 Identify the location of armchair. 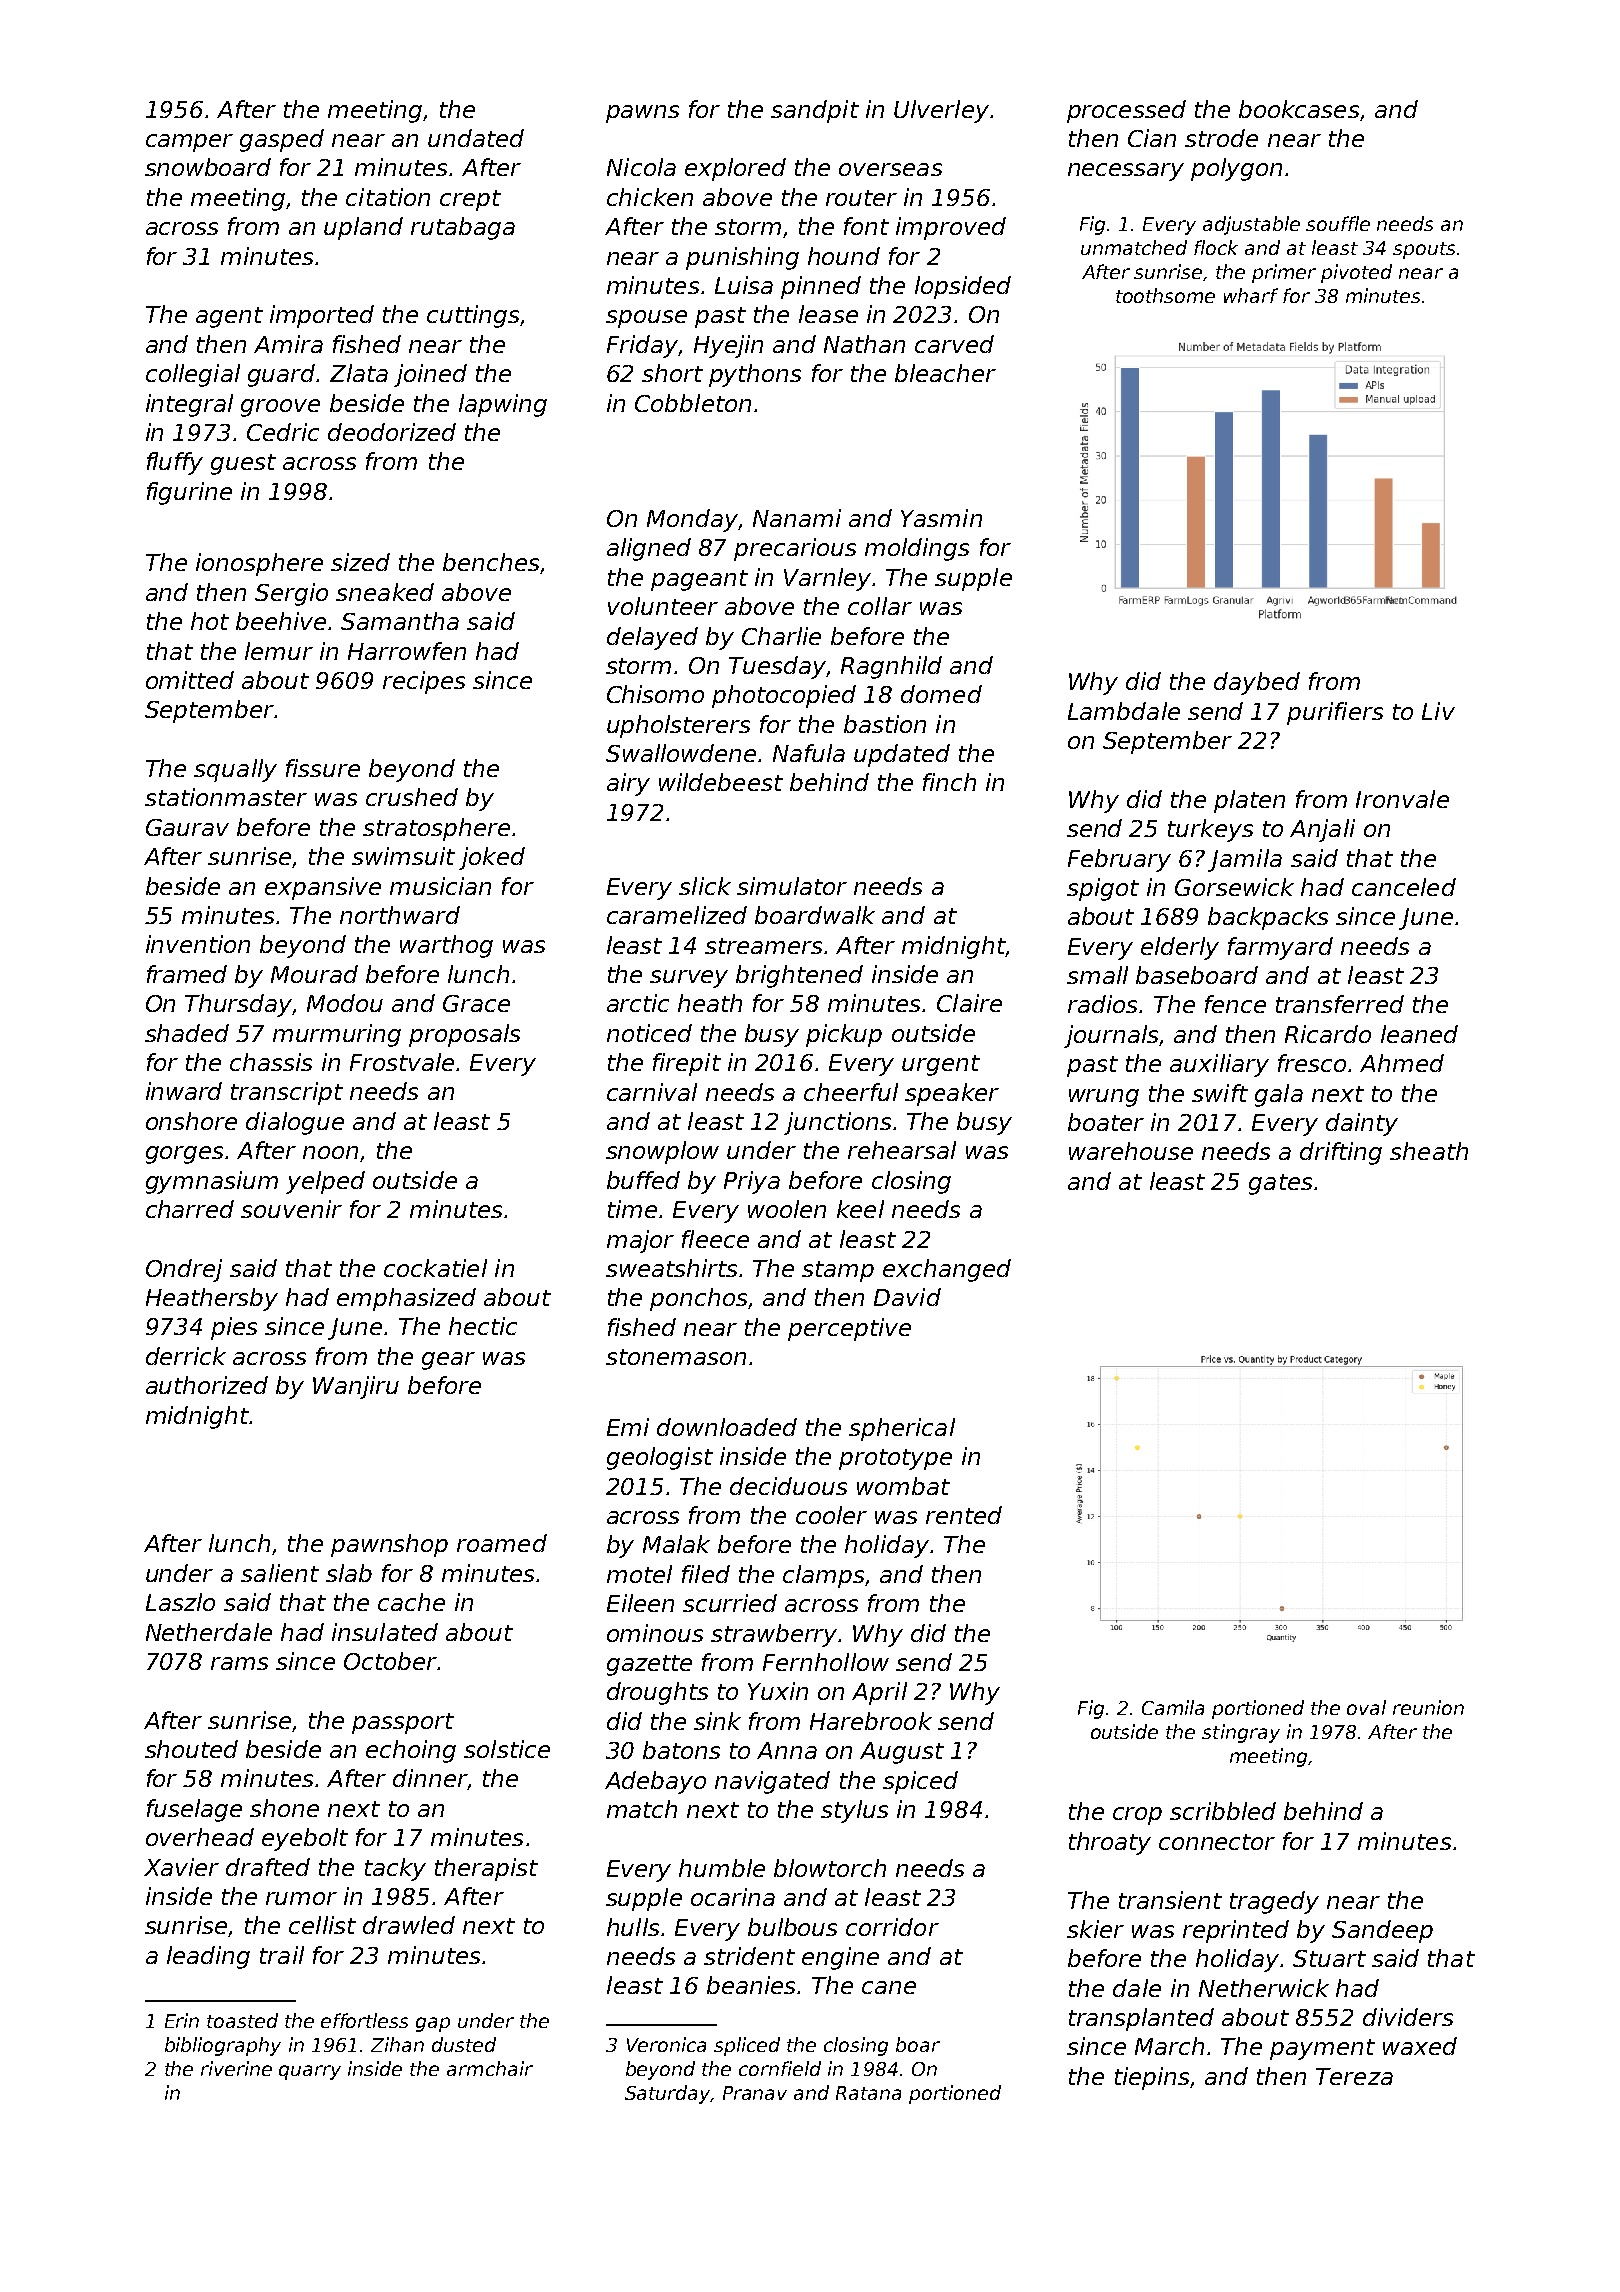
(490, 2068).
